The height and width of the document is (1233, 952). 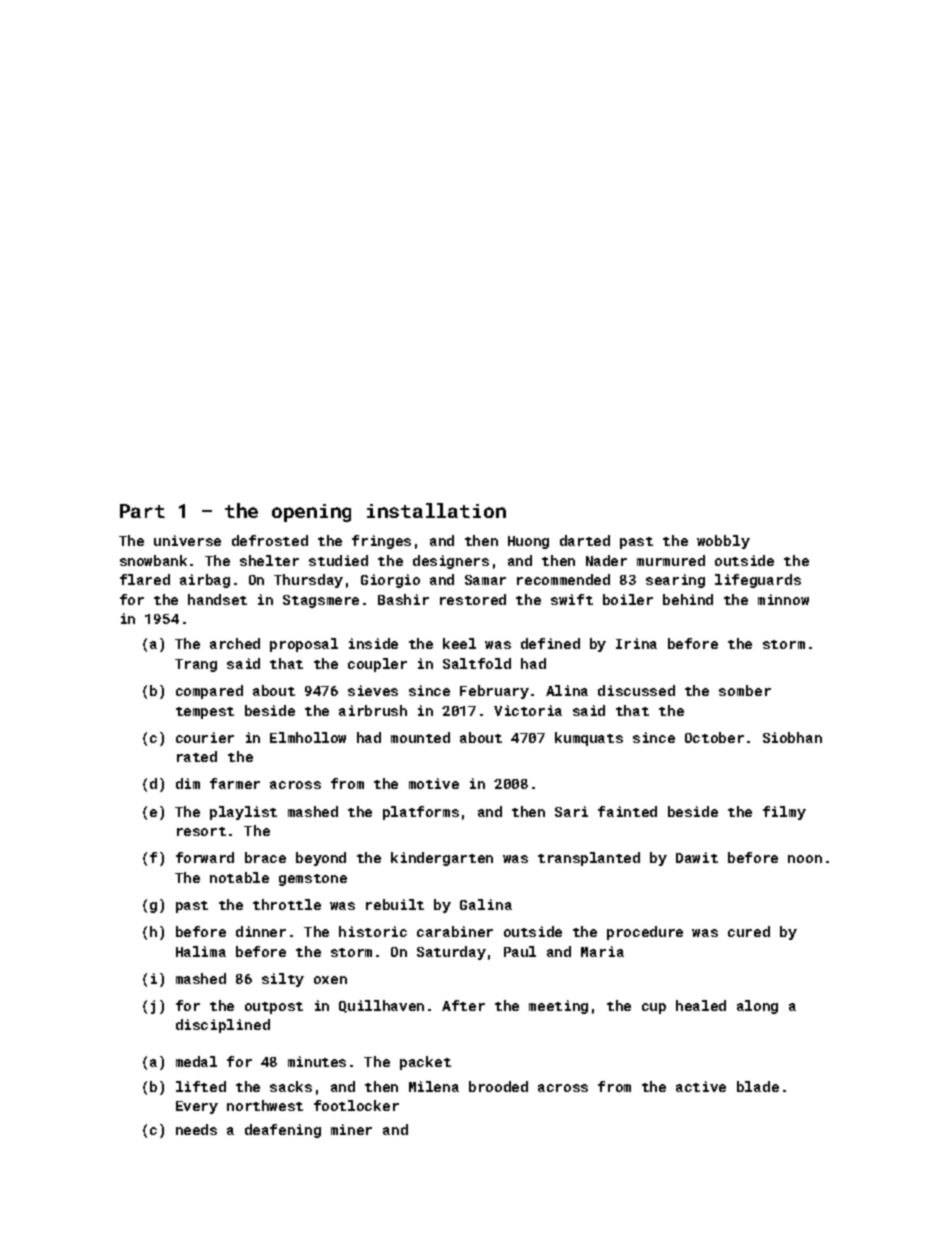 I want to click on Halima, so click(x=201, y=951).
